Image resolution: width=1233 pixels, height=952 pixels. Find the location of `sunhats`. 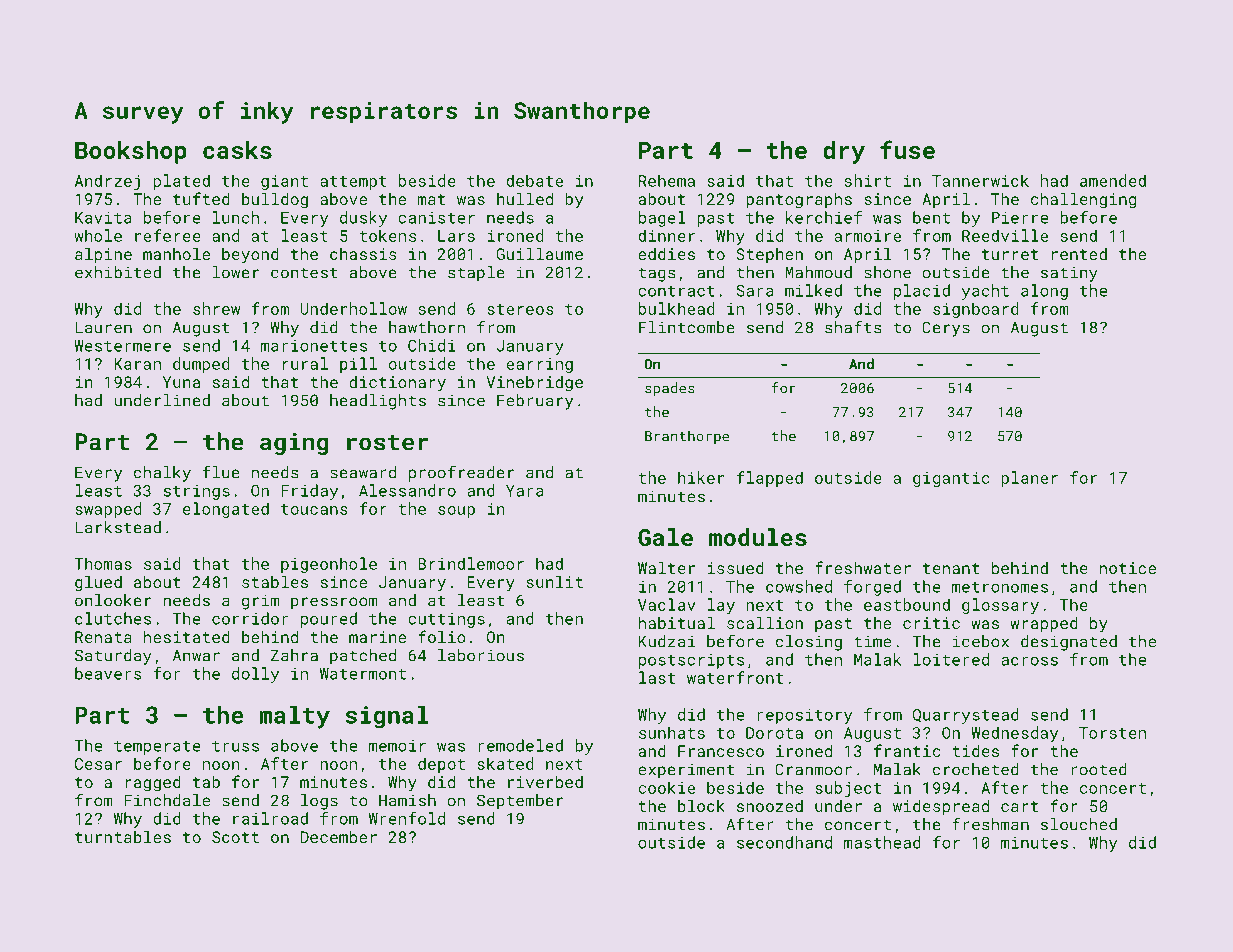

sunhats is located at coordinates (672, 732).
